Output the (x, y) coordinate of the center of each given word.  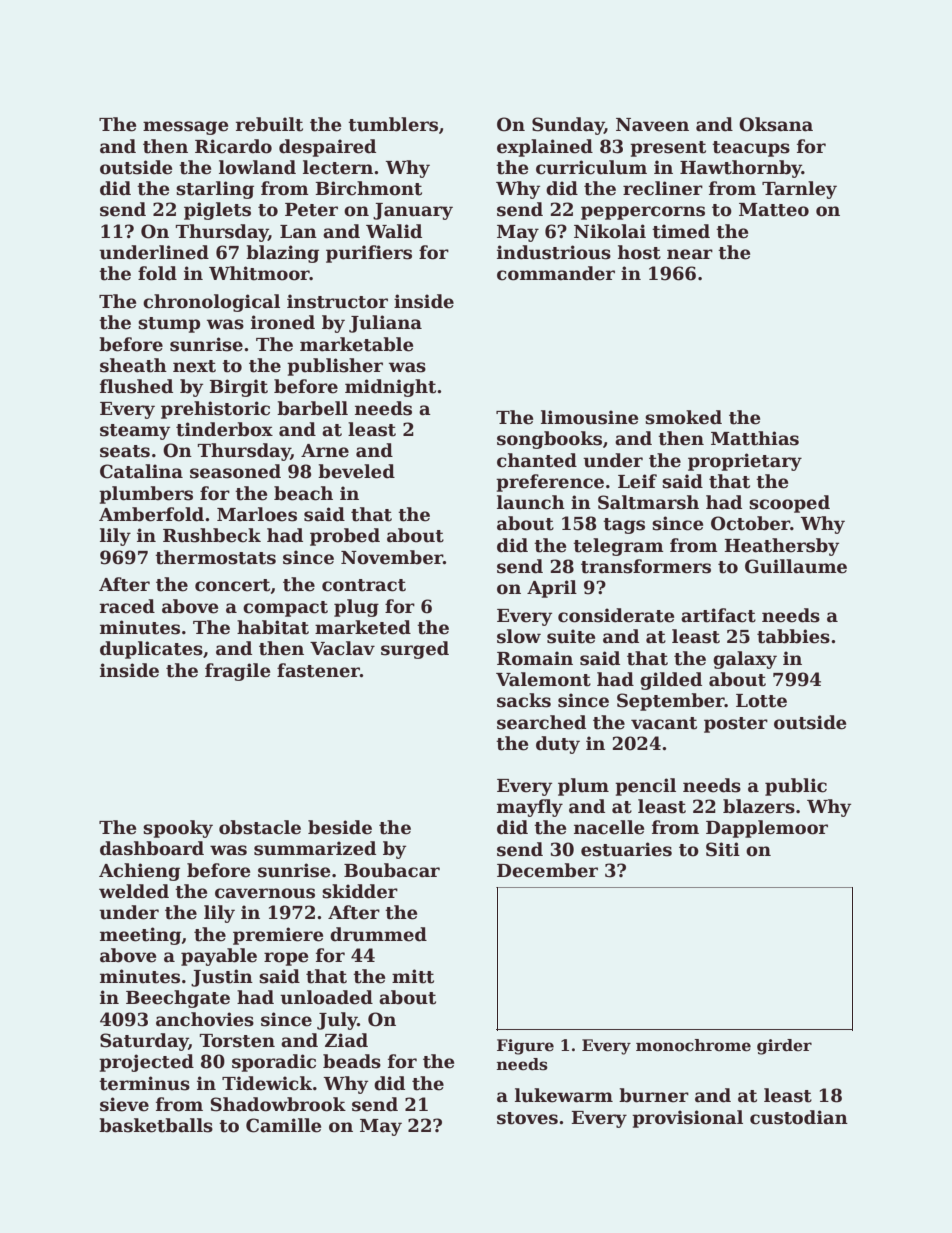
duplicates (151, 650)
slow (519, 636)
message (185, 128)
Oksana (776, 124)
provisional (687, 1119)
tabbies (793, 636)
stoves (527, 1118)
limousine (589, 417)
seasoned (235, 471)
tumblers (393, 124)
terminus (144, 1083)
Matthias (755, 438)
